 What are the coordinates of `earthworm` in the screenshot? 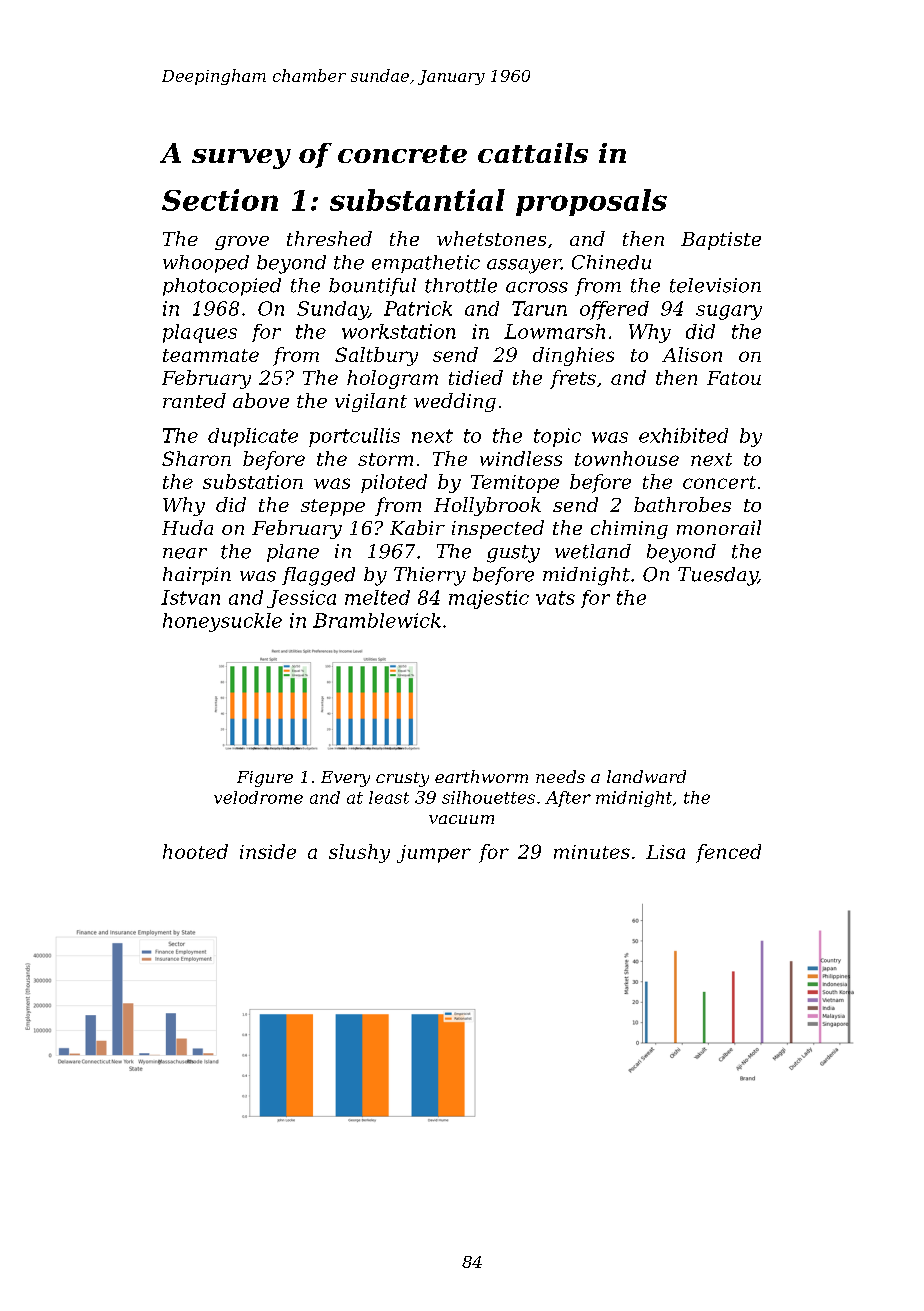 It's located at (481, 776).
